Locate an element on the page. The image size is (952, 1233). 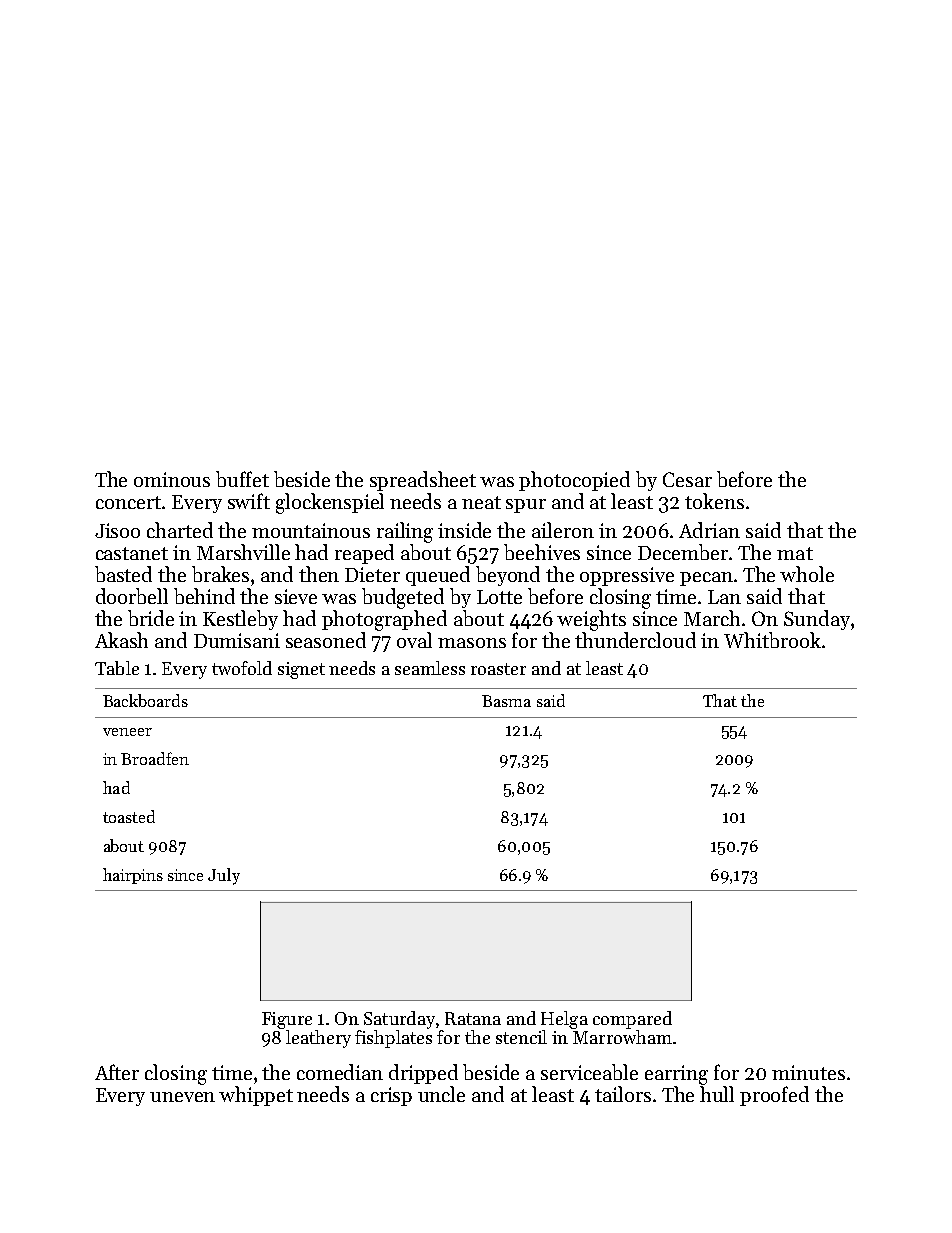
mat is located at coordinates (795, 553).
